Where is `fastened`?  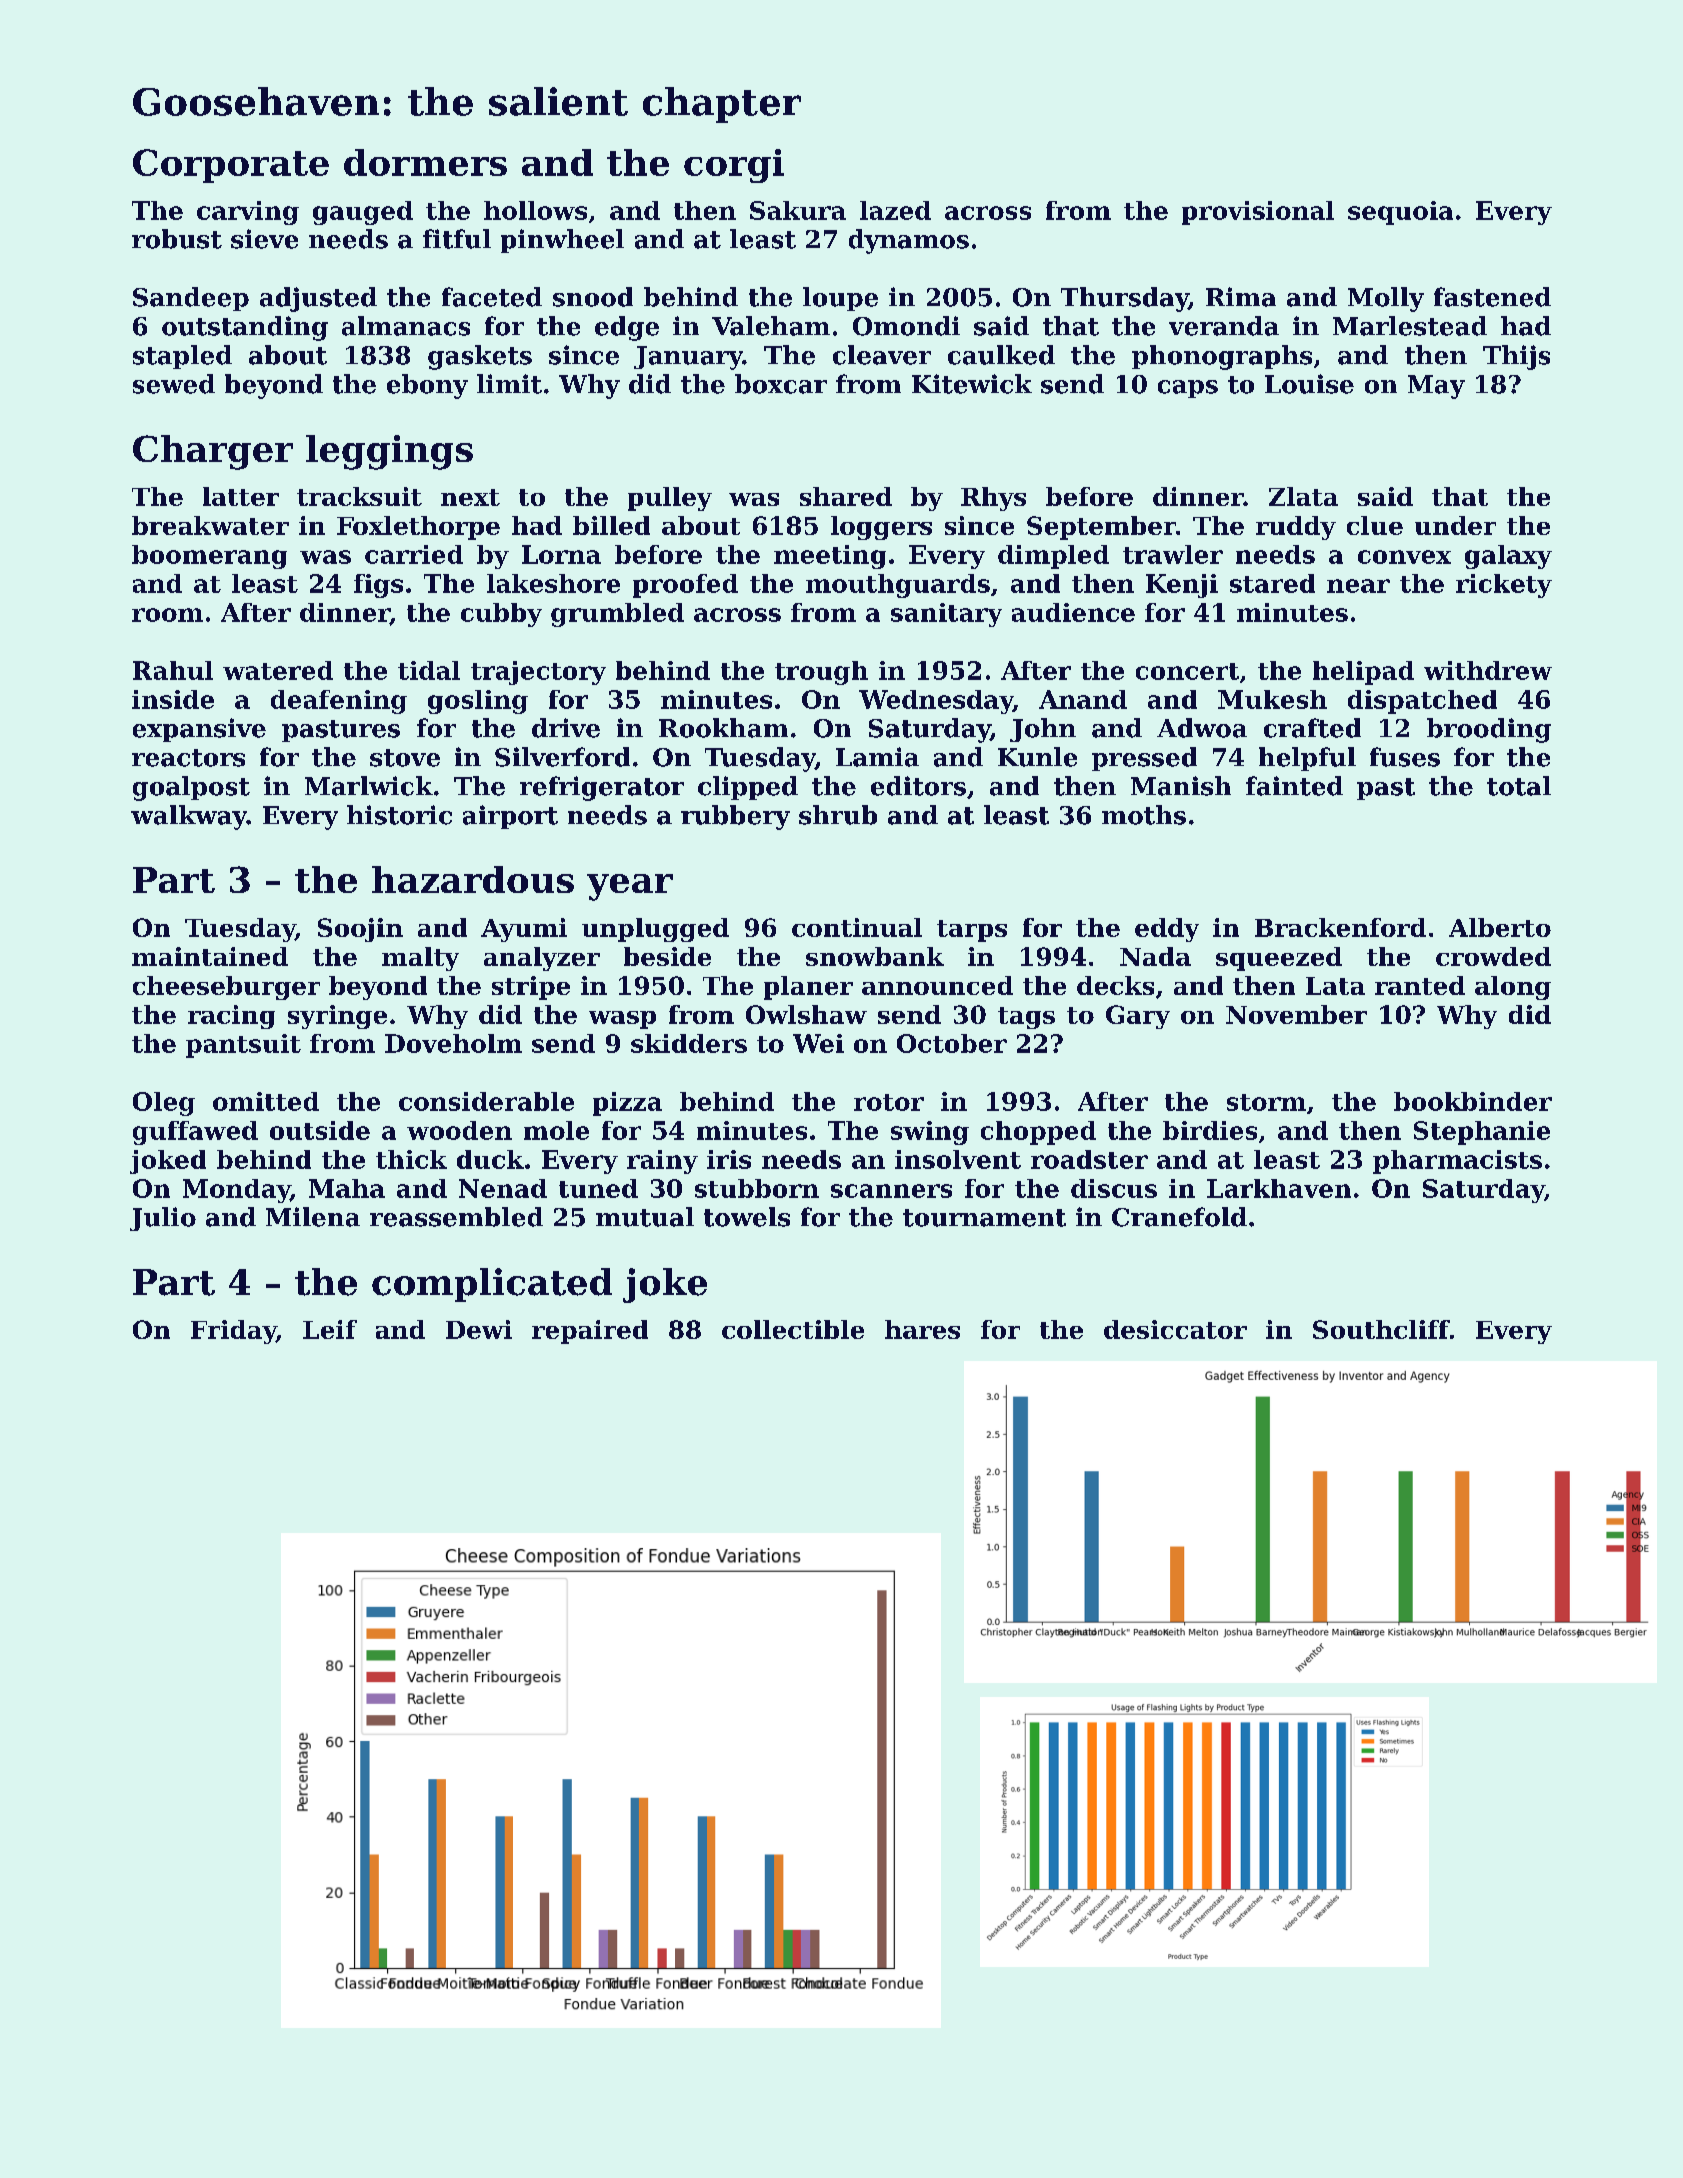
fastened is located at coordinates (1492, 297).
